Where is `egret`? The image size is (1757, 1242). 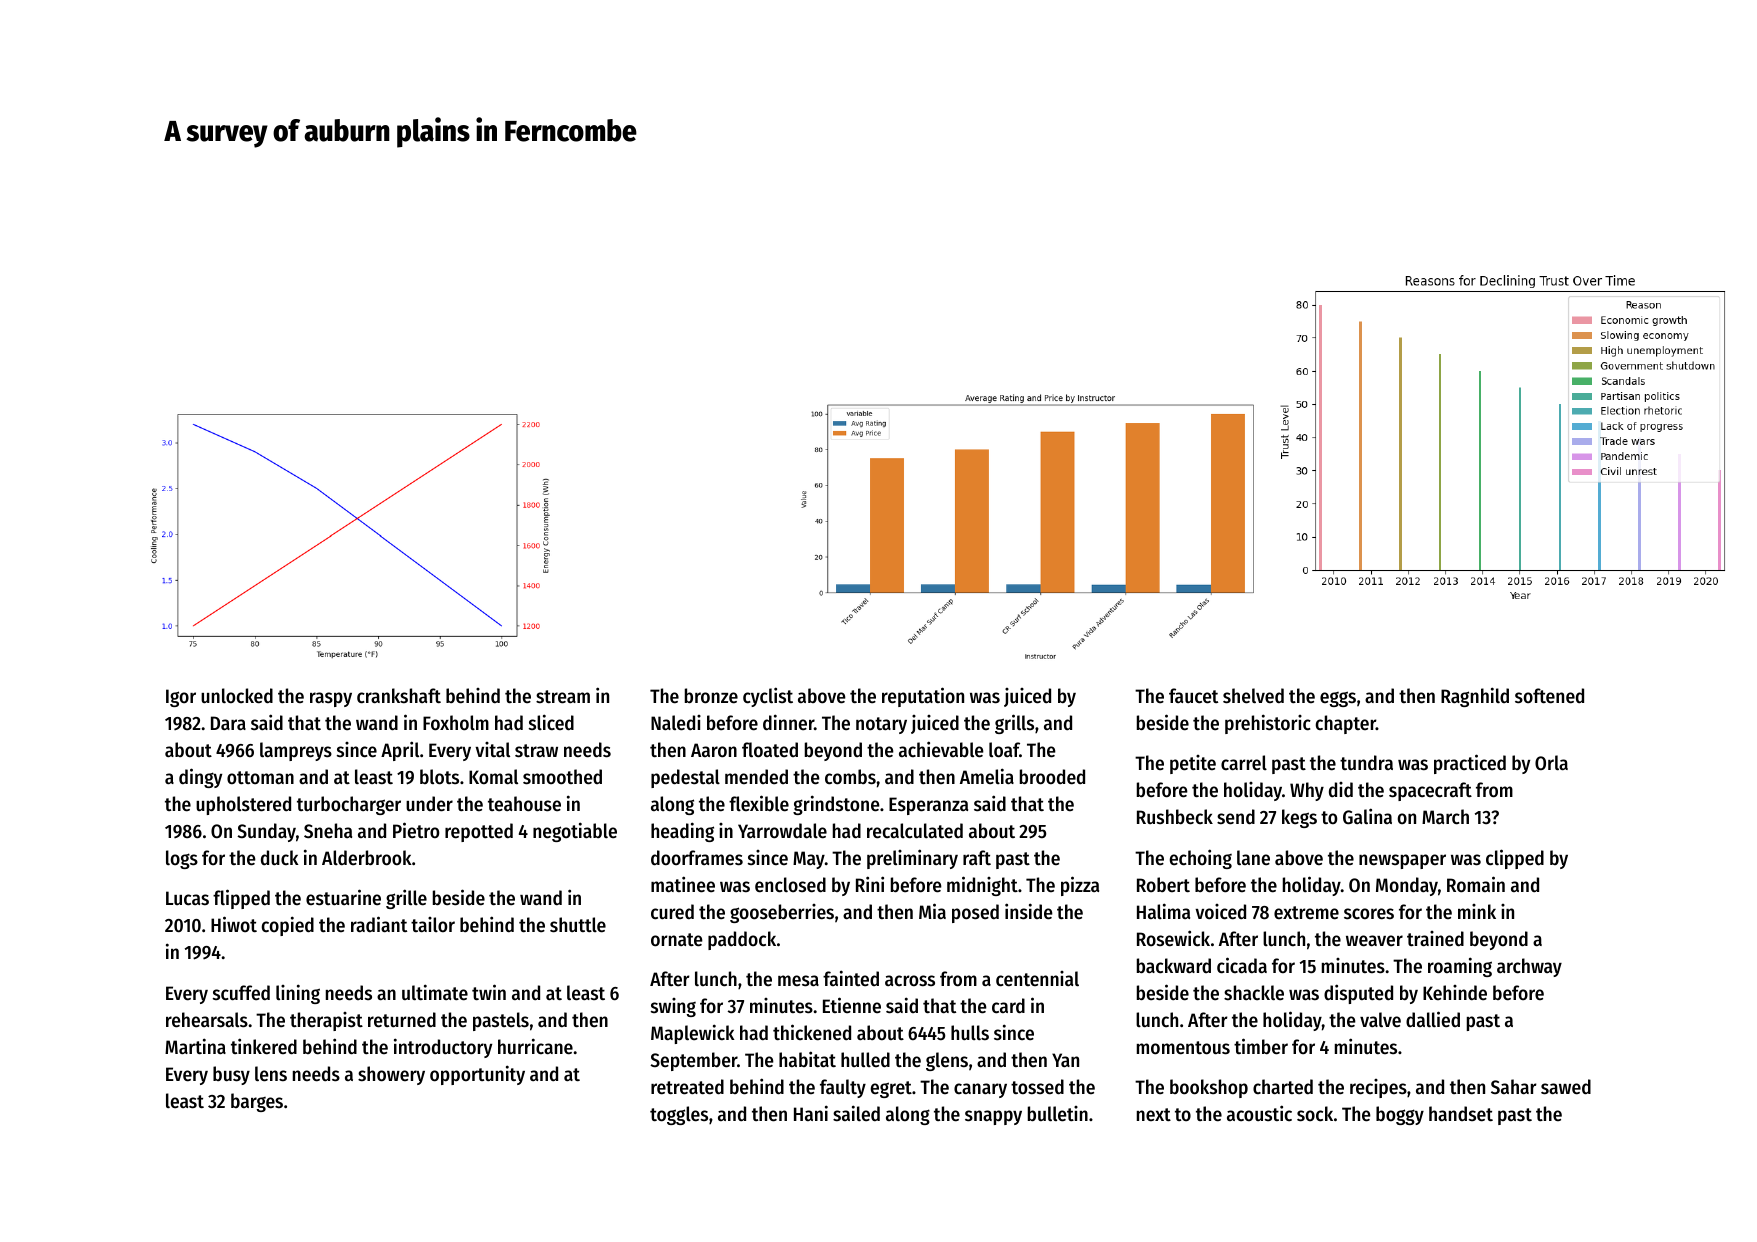
egret is located at coordinates (891, 1089).
